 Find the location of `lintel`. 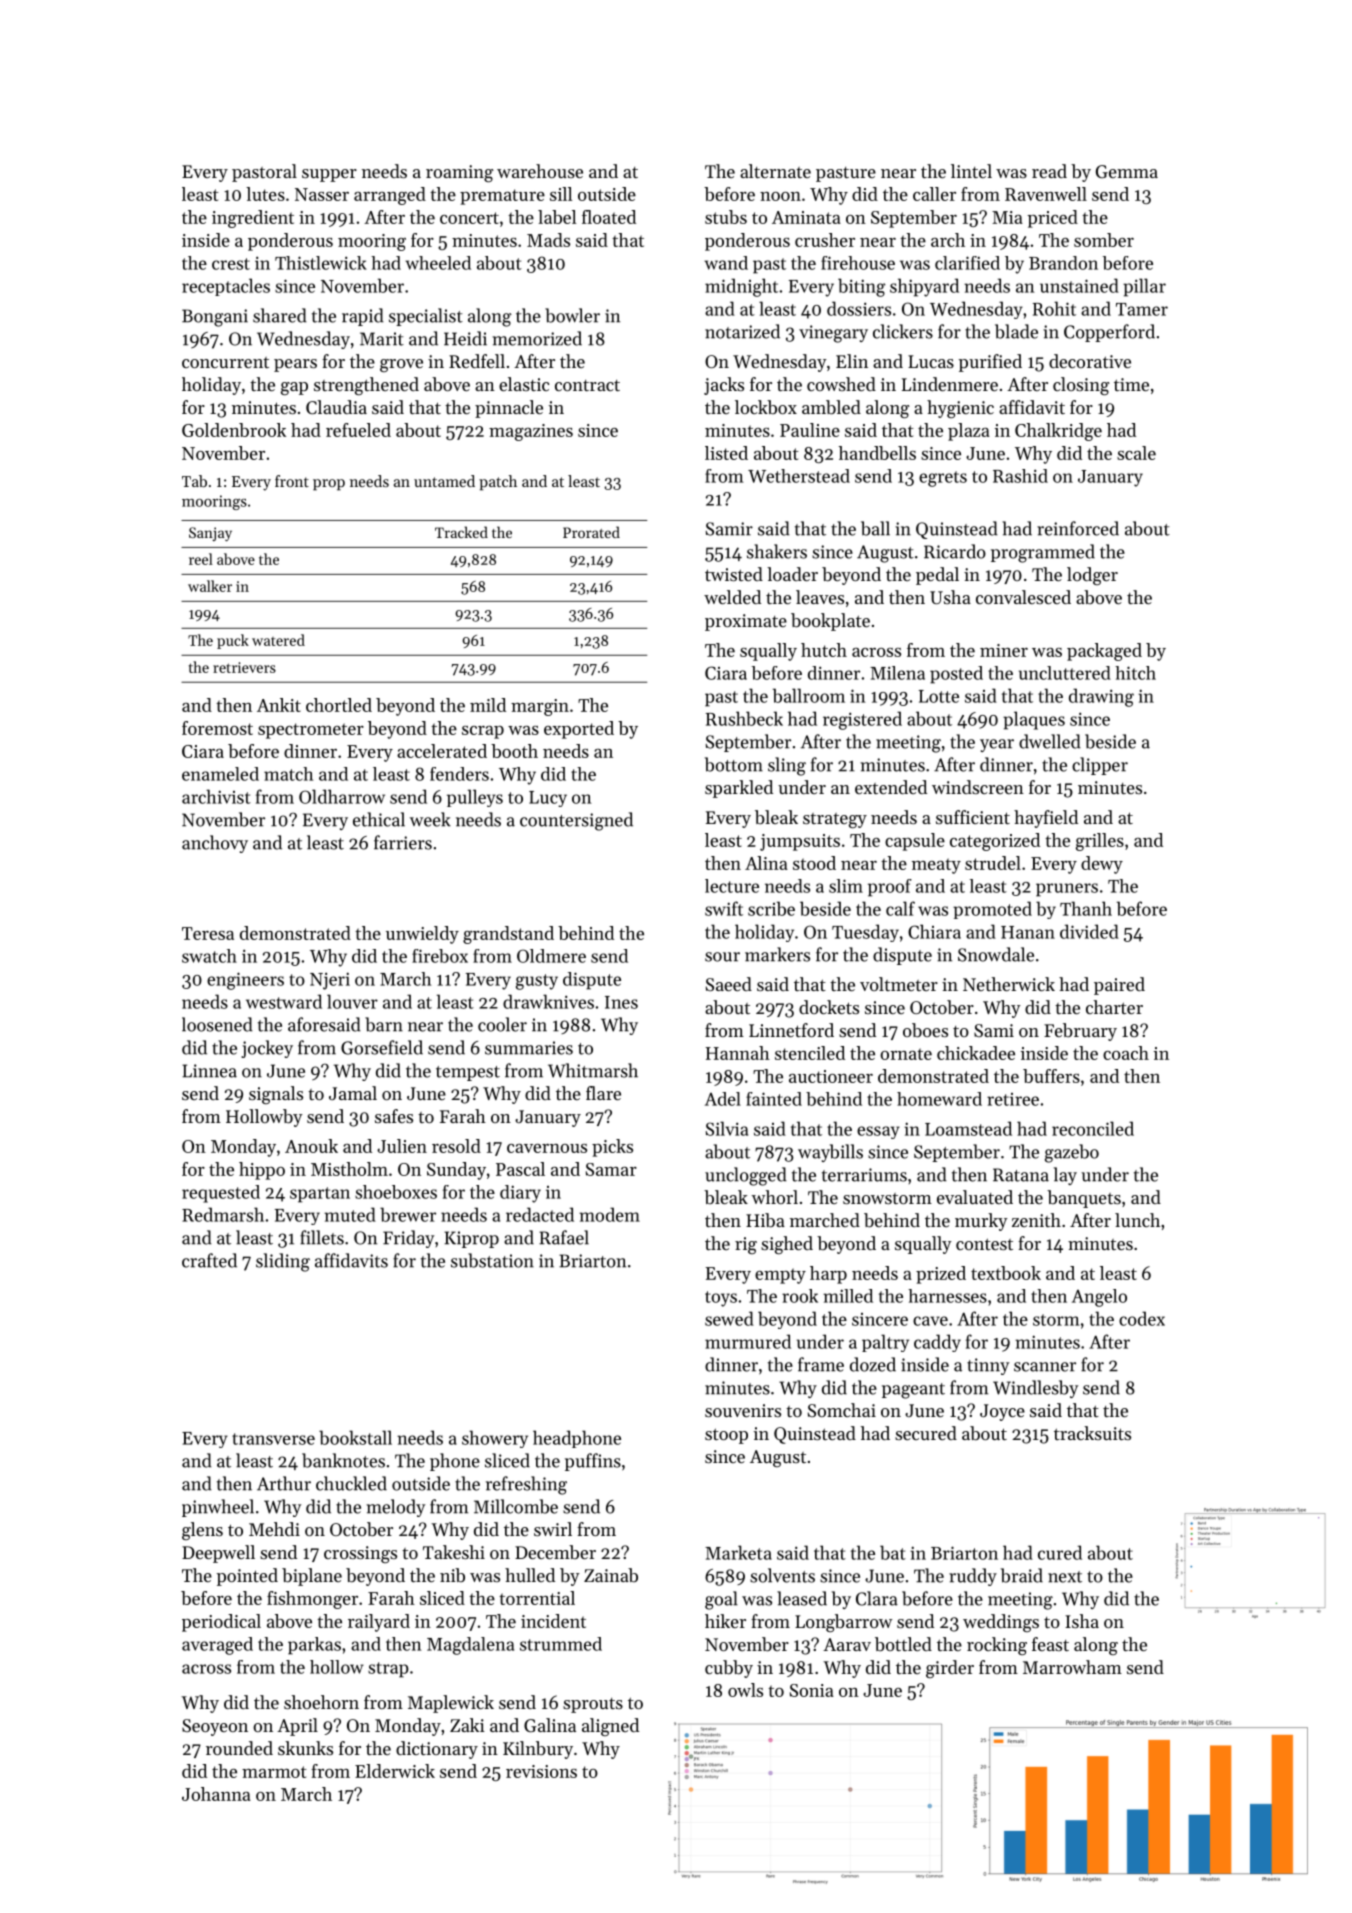

lintel is located at coordinates (971, 171).
